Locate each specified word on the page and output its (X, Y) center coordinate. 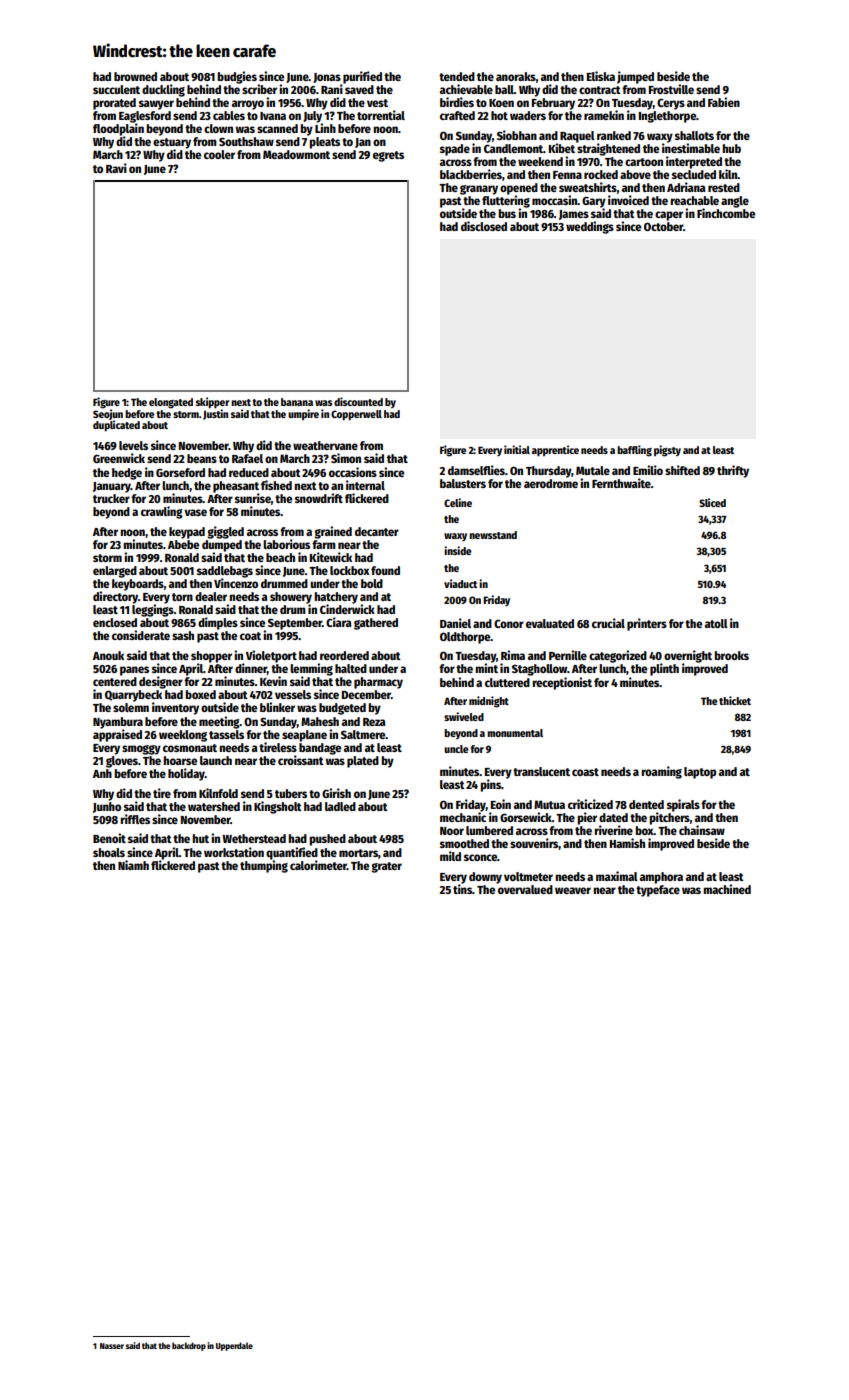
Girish (336, 793)
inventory (175, 708)
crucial (608, 623)
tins (462, 889)
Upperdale (234, 1346)
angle (735, 202)
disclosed (484, 226)
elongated (171, 403)
